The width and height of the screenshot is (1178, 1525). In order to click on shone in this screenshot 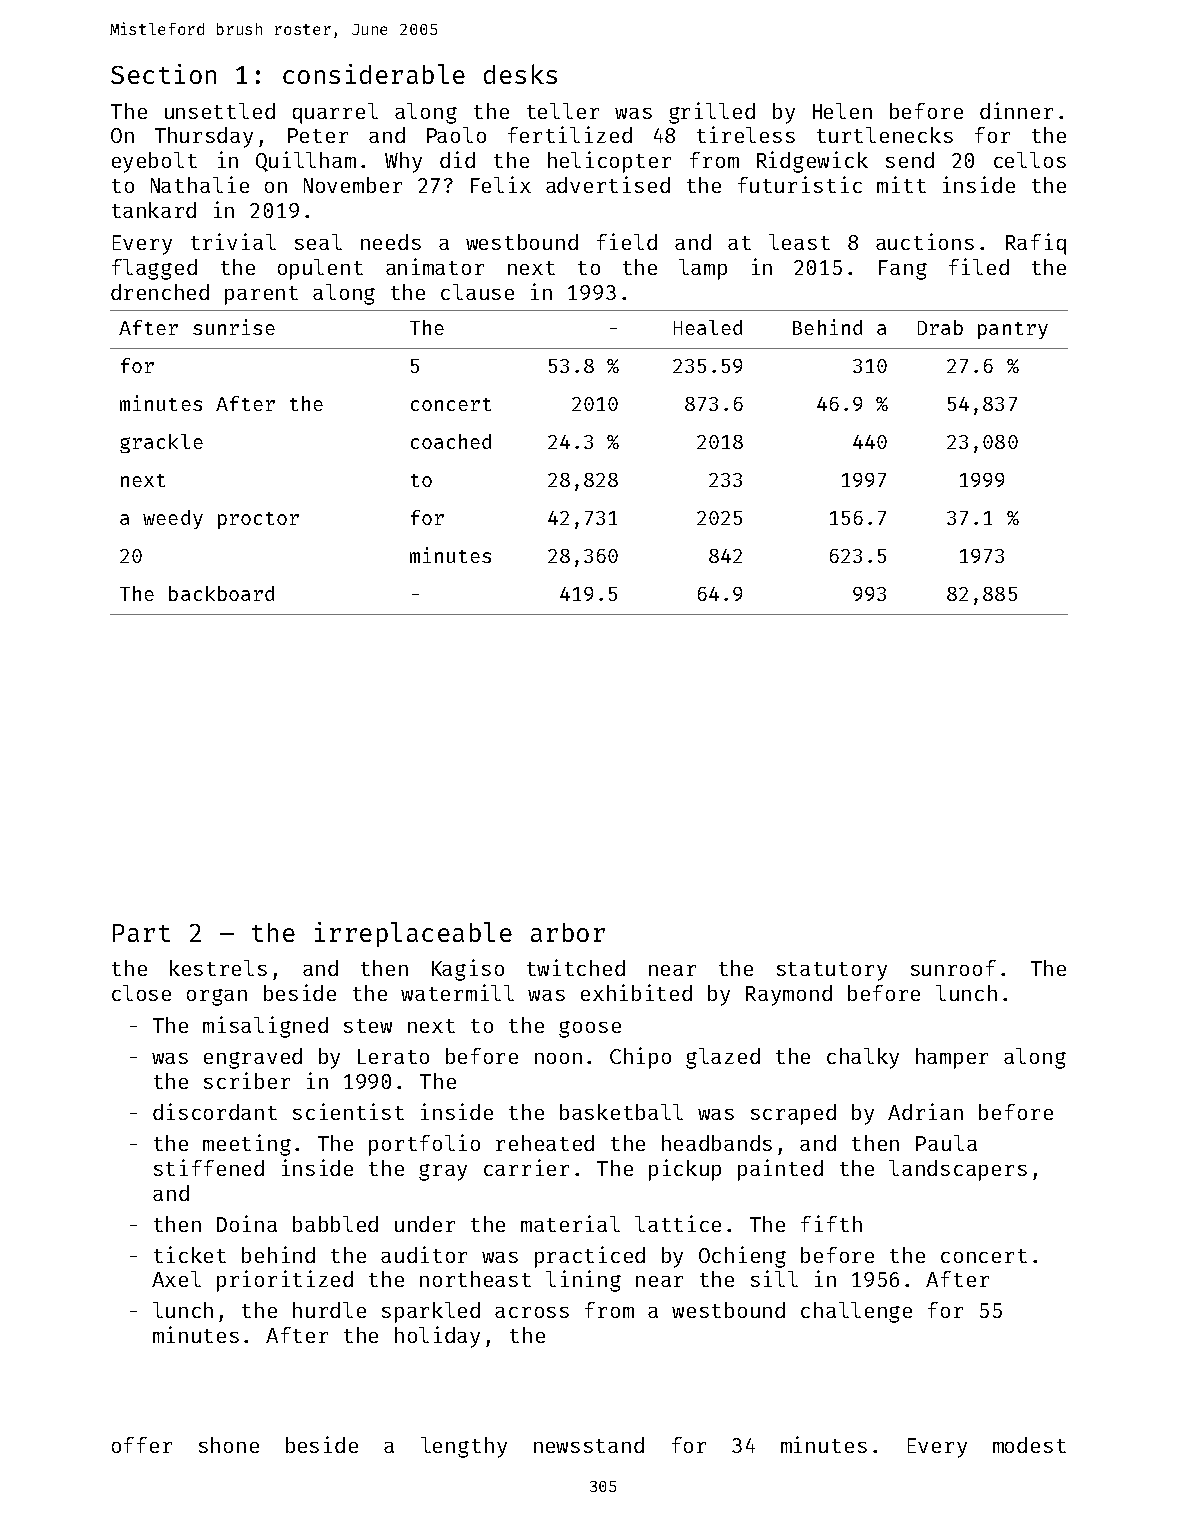, I will do `click(229, 1445)`.
